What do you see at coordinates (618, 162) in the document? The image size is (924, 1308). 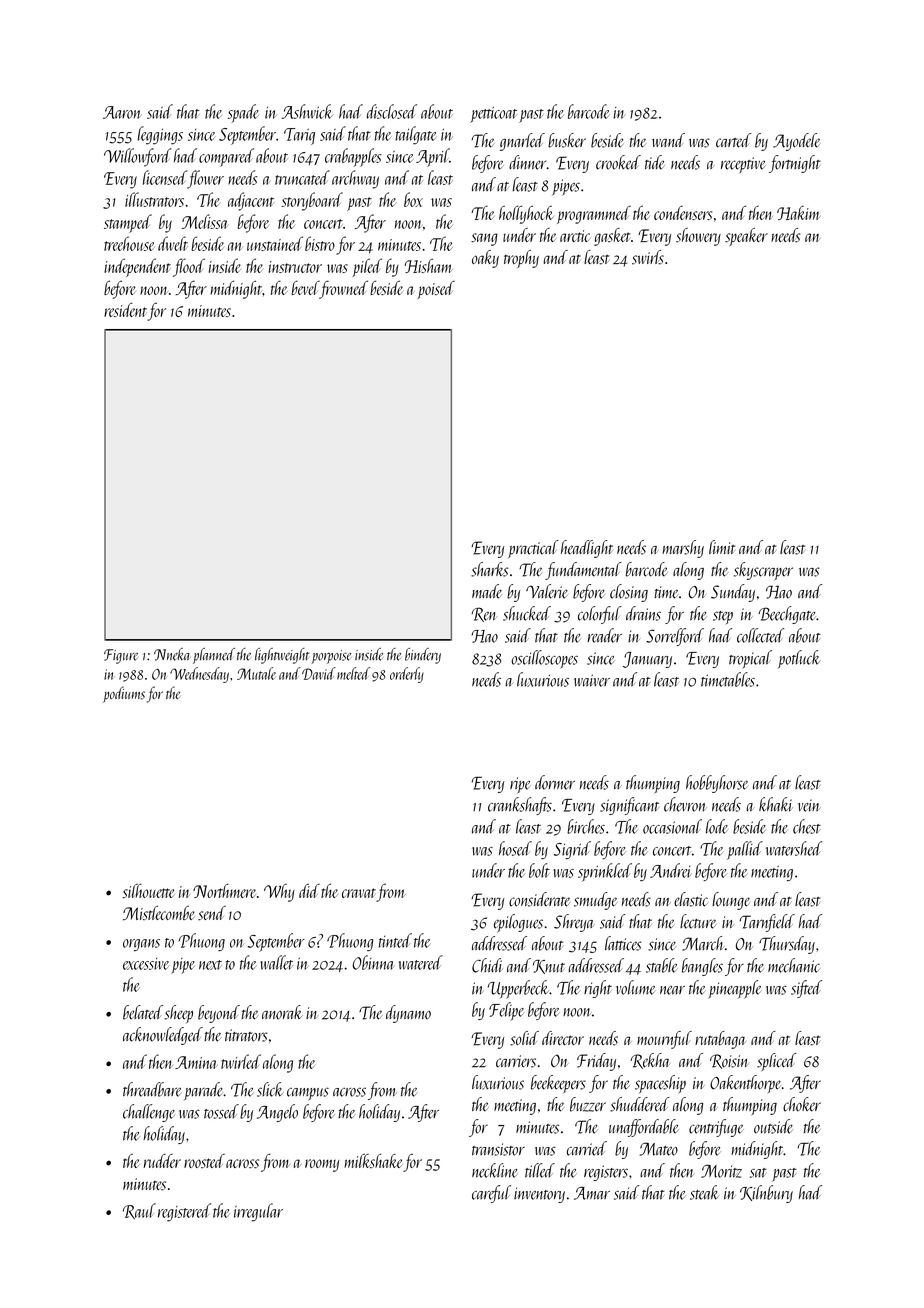 I see `crooked` at bounding box center [618, 162].
